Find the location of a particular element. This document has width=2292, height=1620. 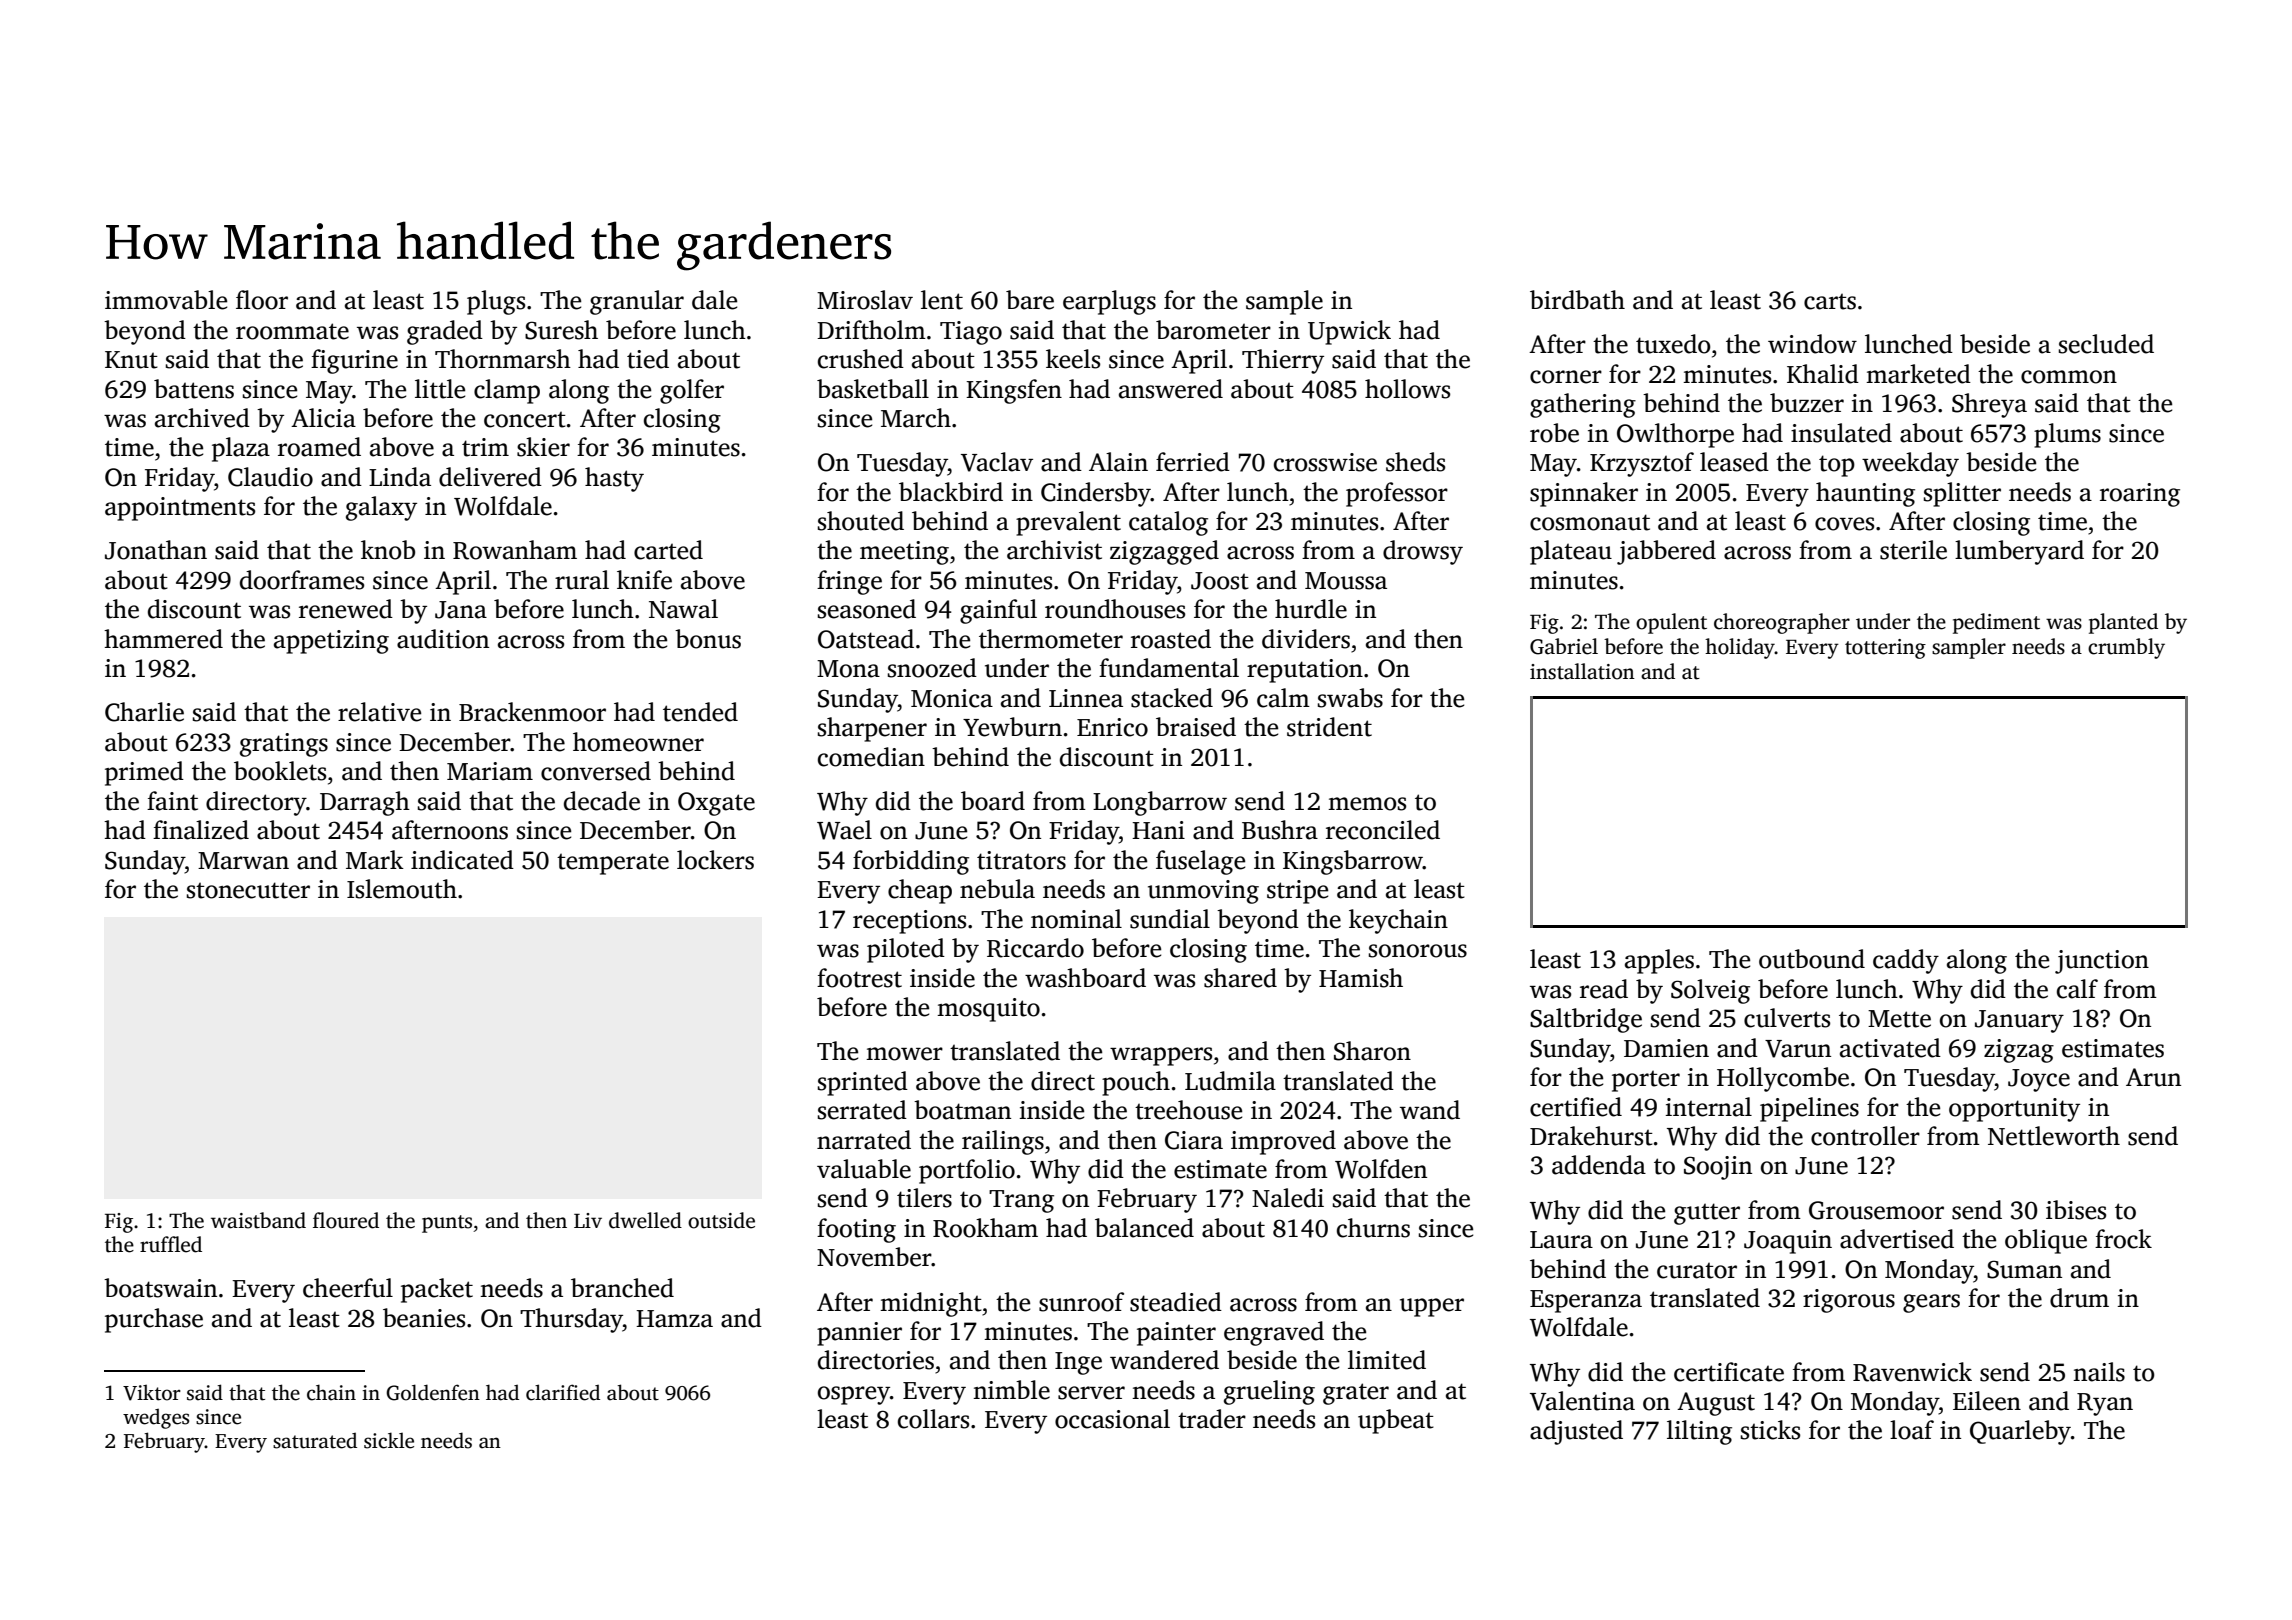

little is located at coordinates (440, 389).
